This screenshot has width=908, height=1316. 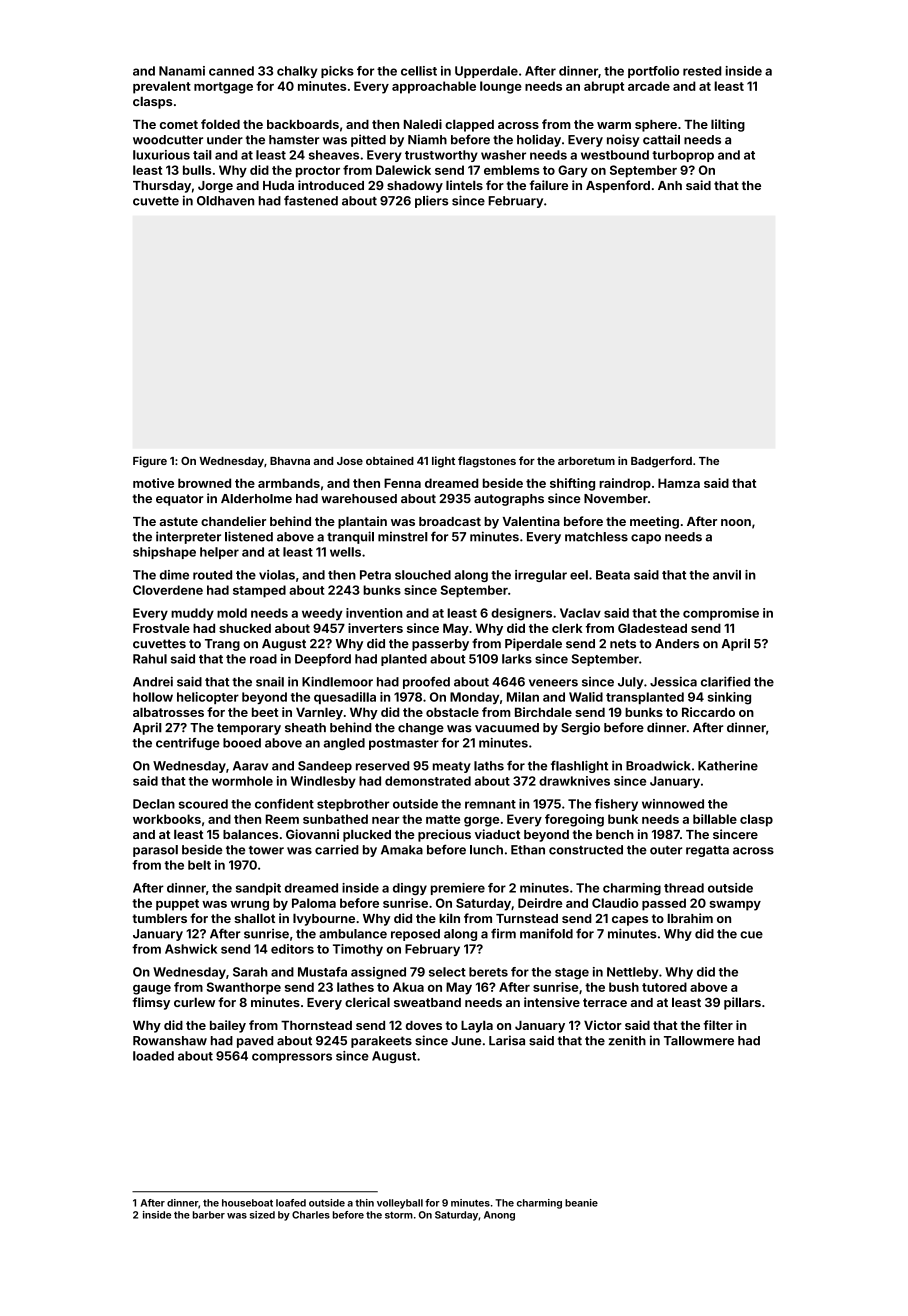 What do you see at coordinates (725, 681) in the screenshot?
I see `clarified` at bounding box center [725, 681].
